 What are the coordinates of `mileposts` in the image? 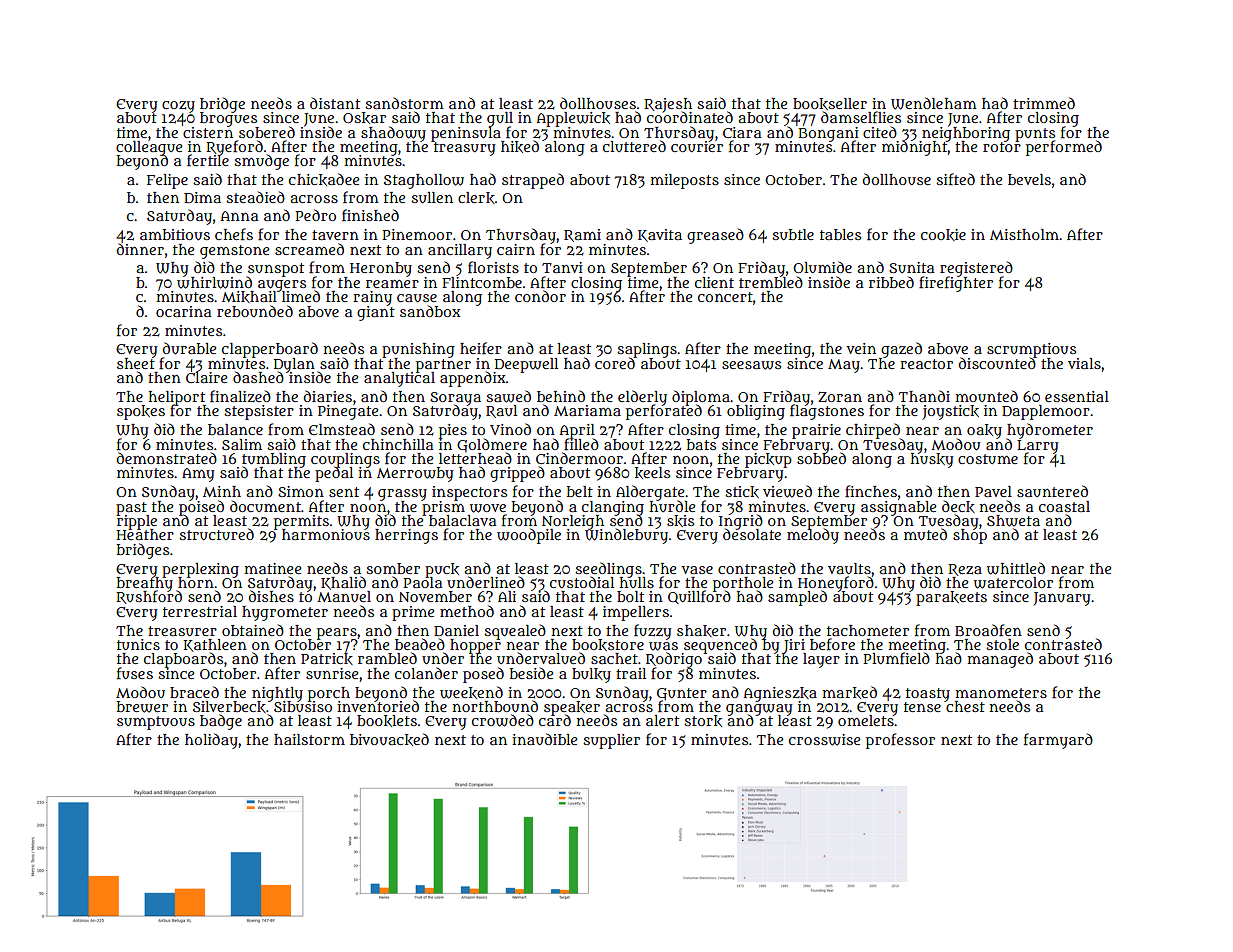 It's located at (684, 181).
